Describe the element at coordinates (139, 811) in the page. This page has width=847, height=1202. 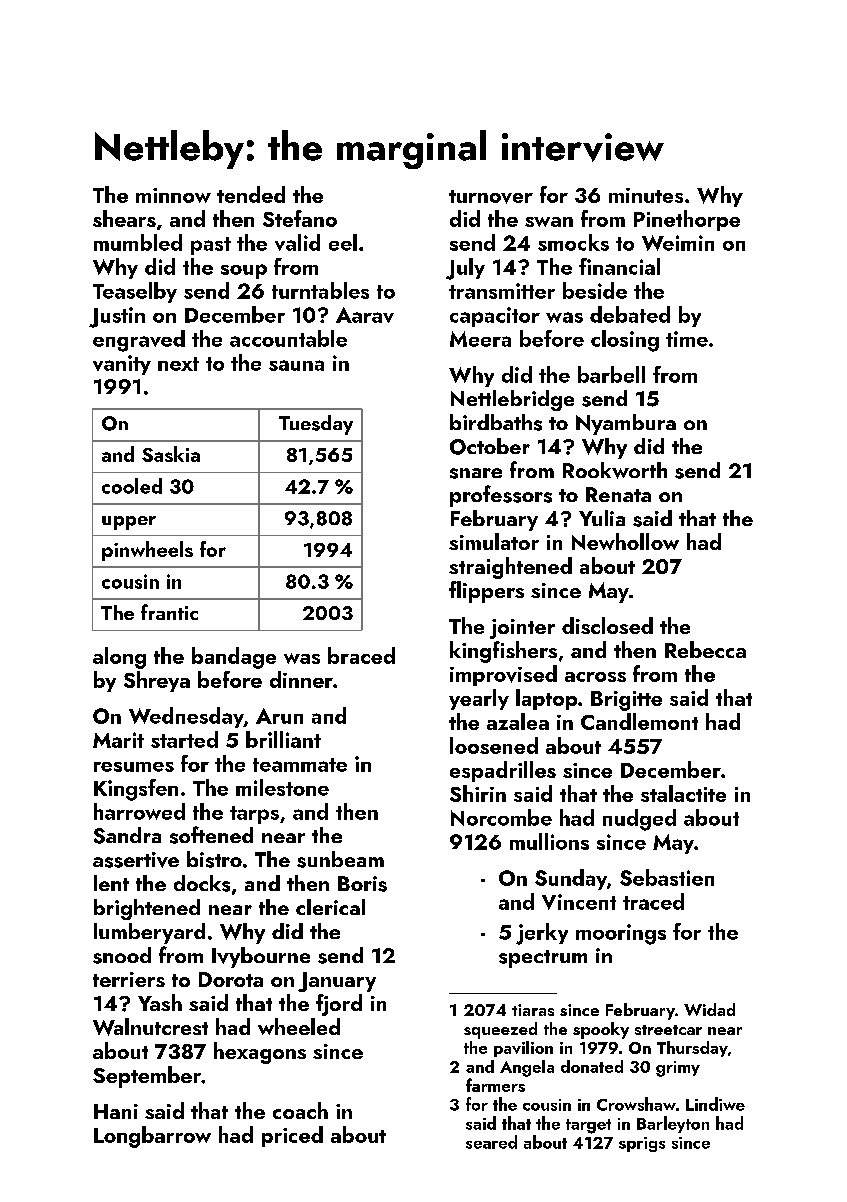
I see `harrowed` at that location.
